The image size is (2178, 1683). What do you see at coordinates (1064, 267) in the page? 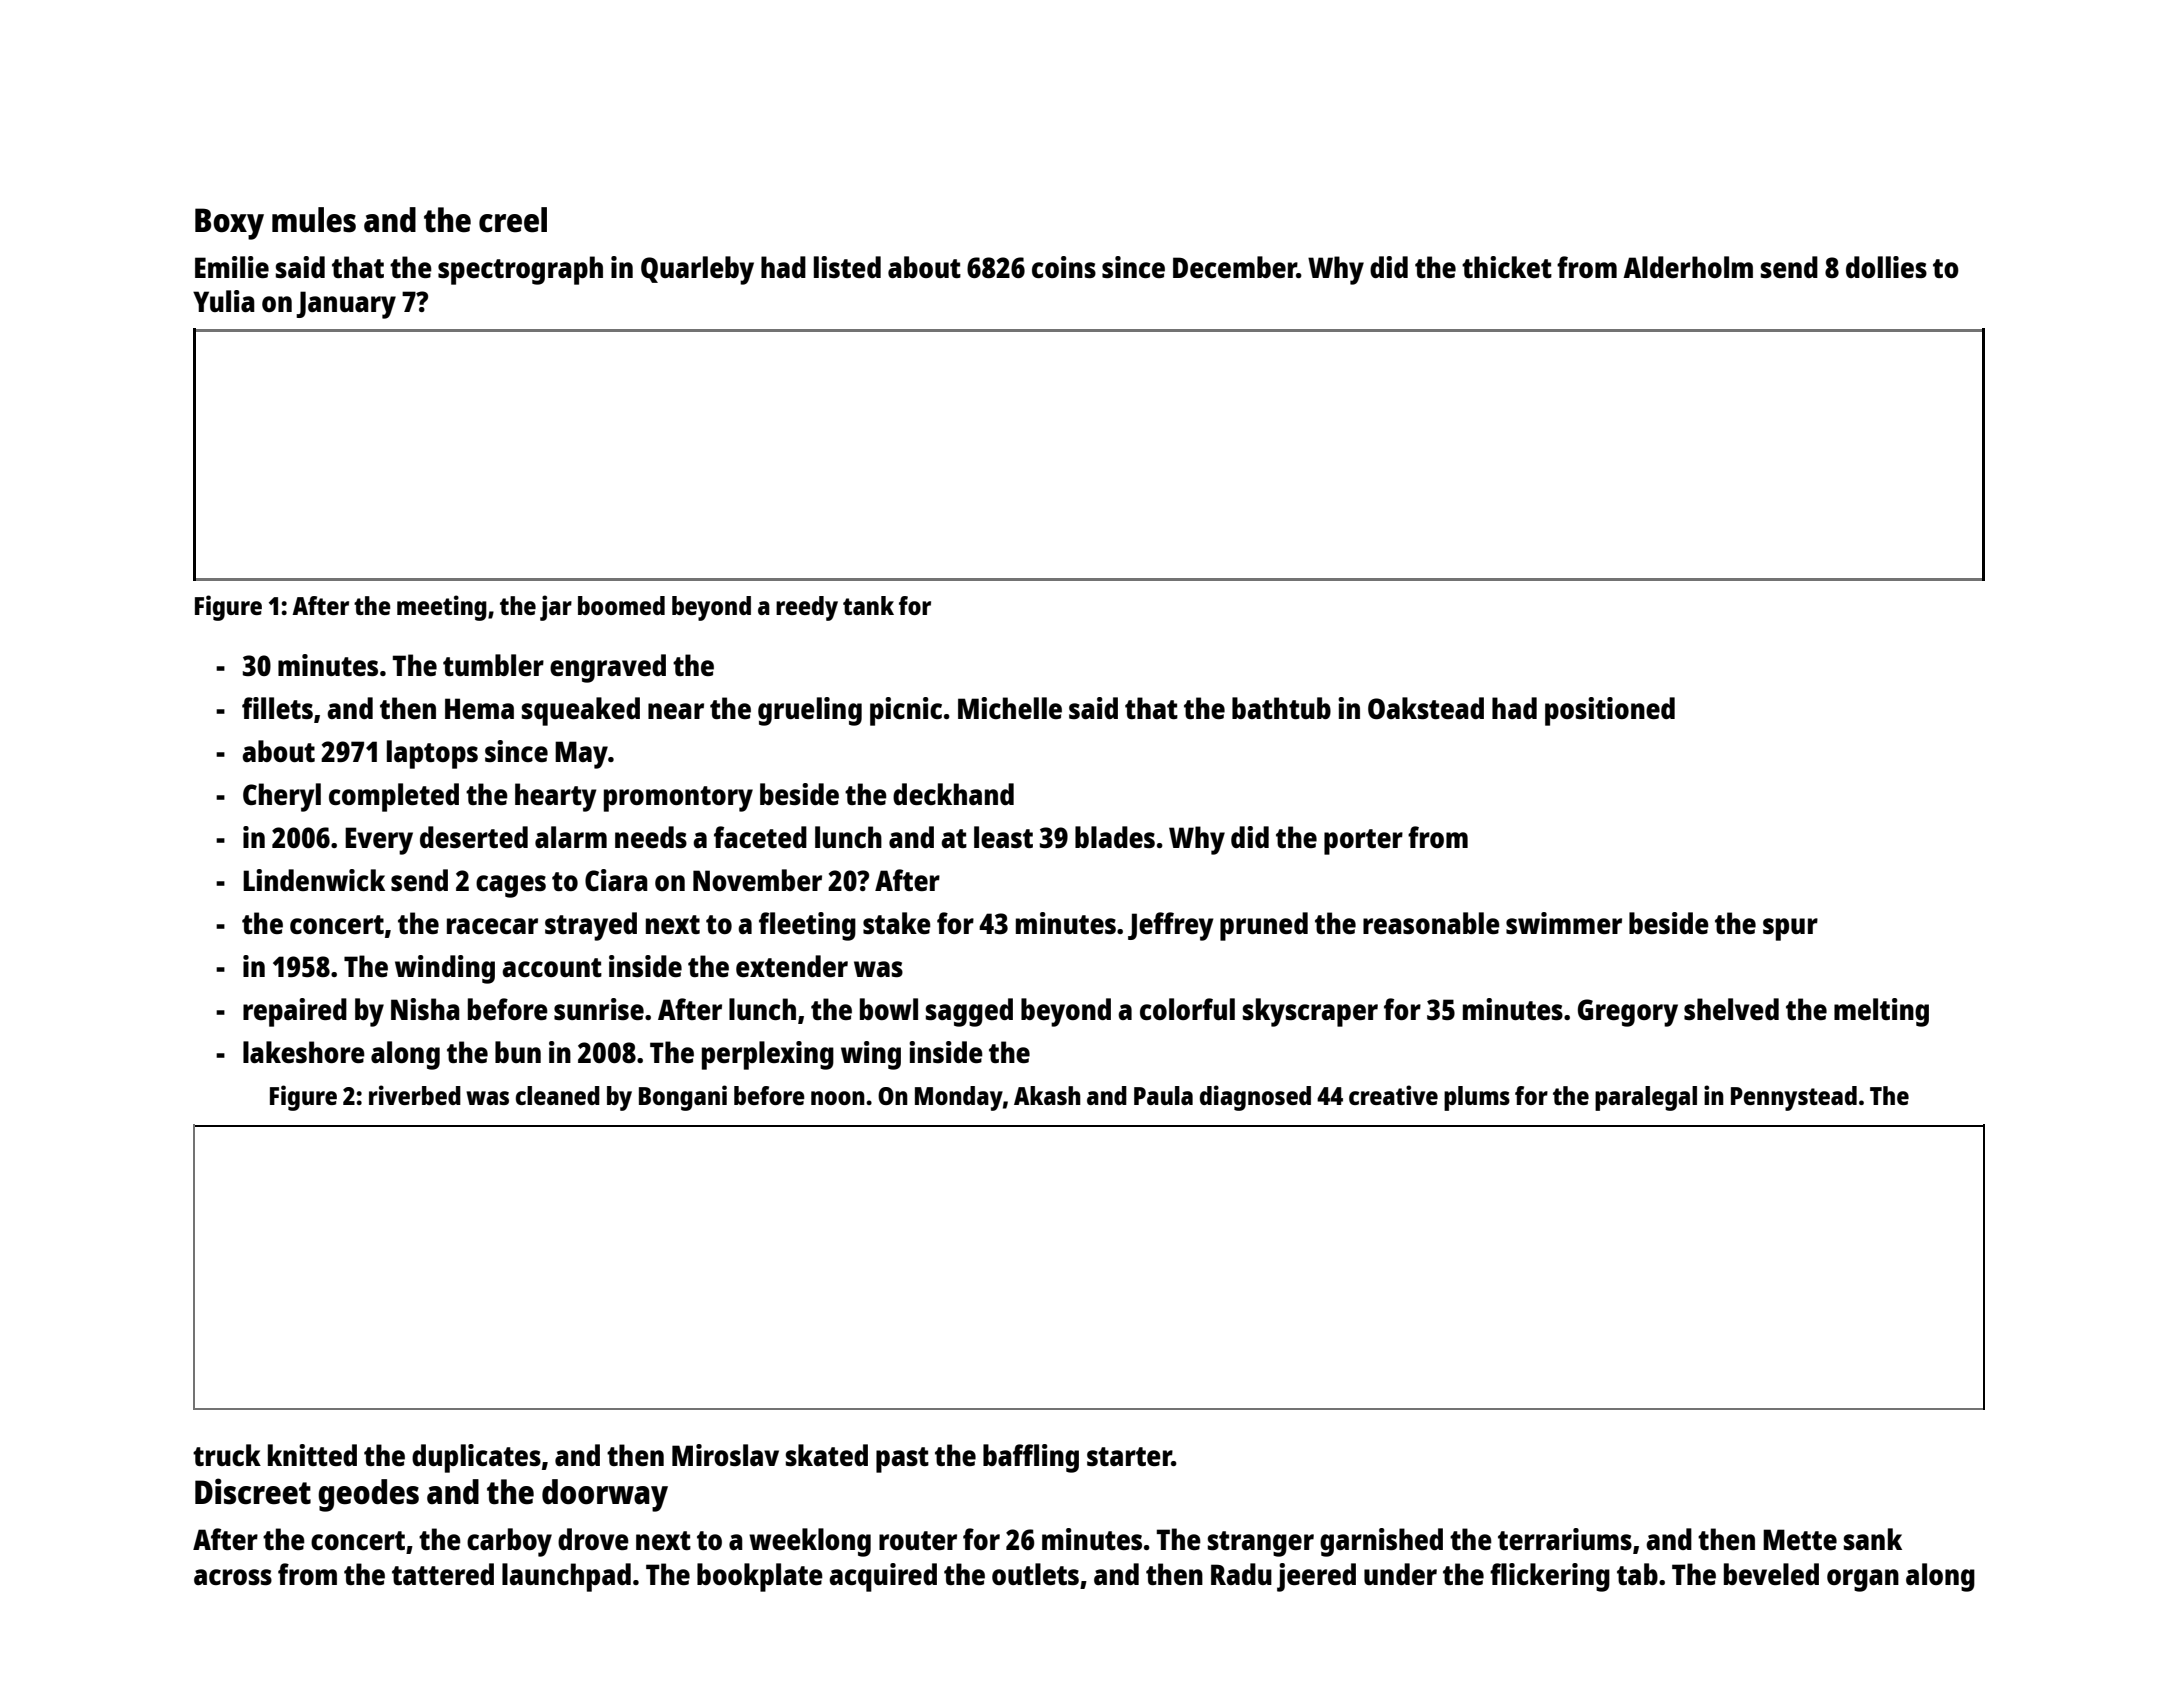
I see `coins` at bounding box center [1064, 267].
